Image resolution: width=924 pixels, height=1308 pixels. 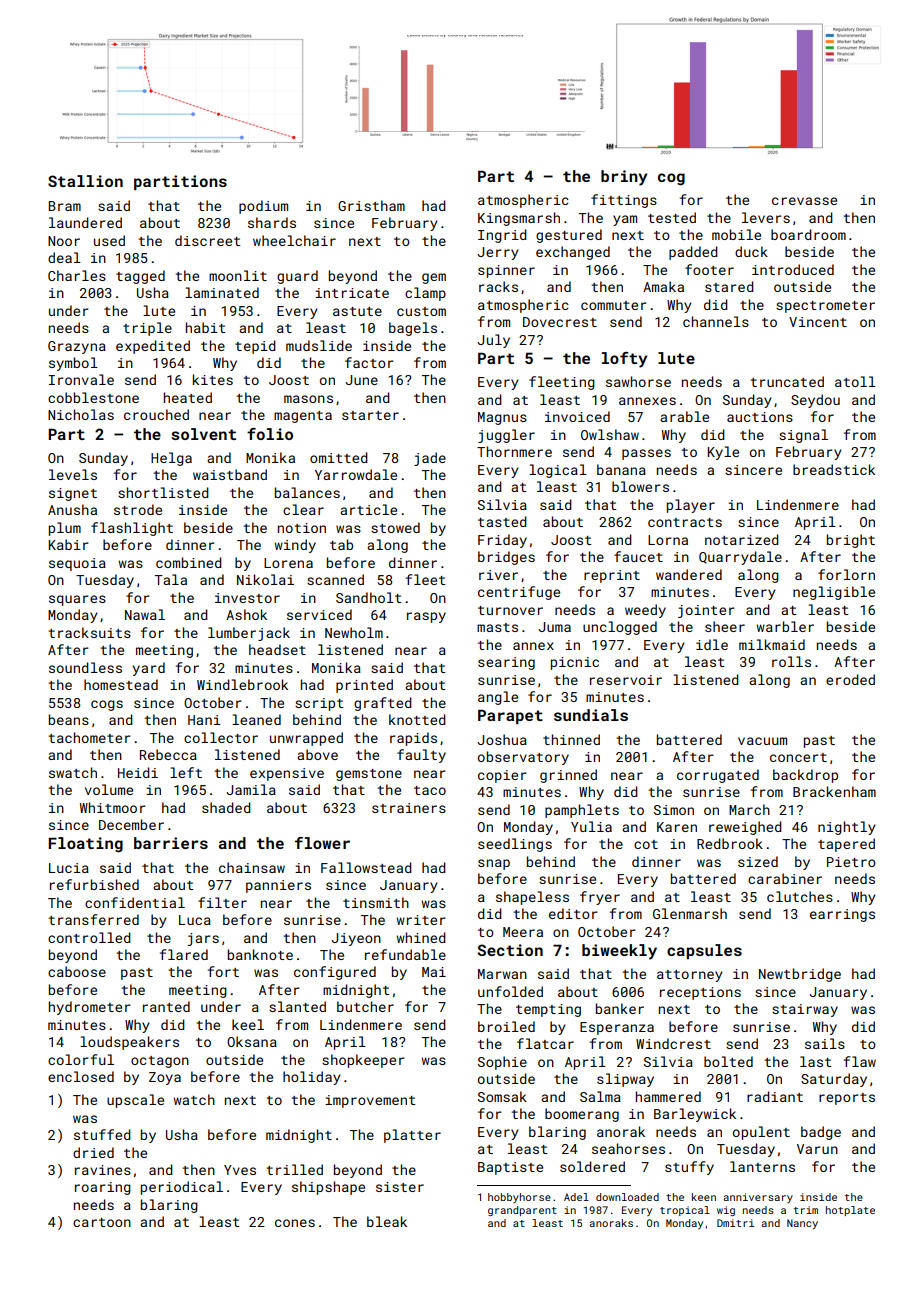 What do you see at coordinates (802, 1224) in the document?
I see `Nancy` at bounding box center [802, 1224].
